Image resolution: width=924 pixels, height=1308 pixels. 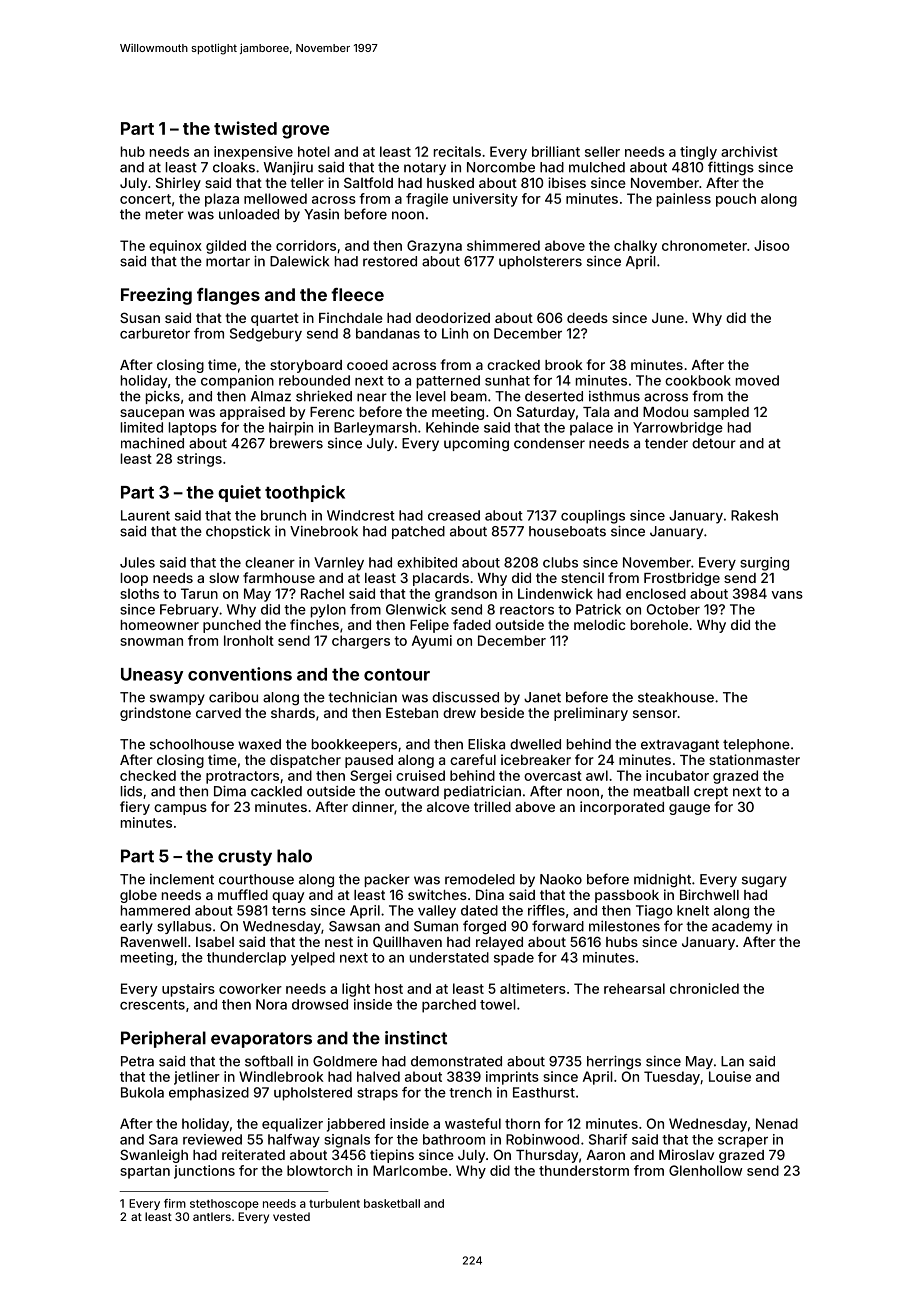 I want to click on Nenad, so click(x=777, y=1123).
